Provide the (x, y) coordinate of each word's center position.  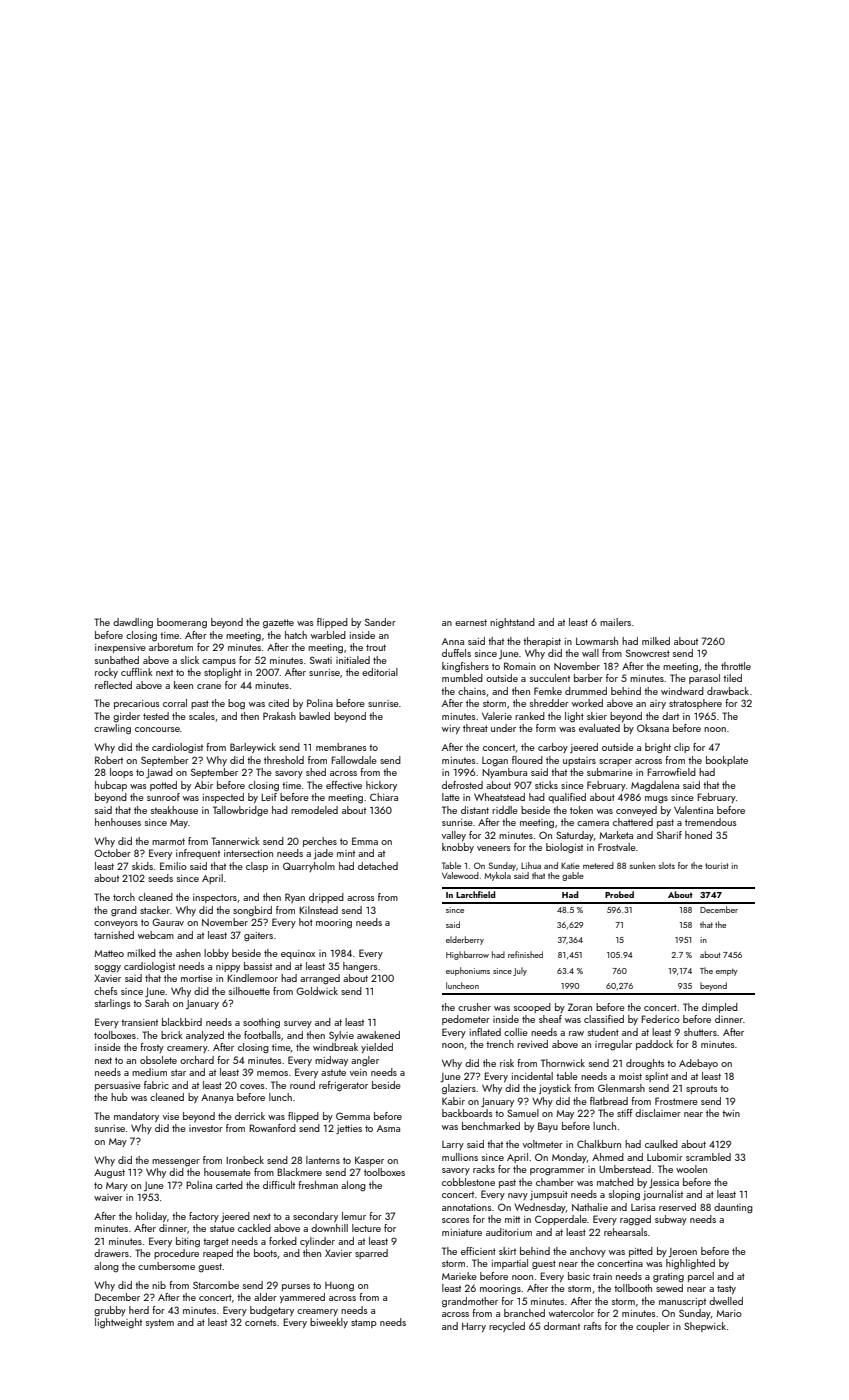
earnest (471, 622)
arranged (320, 979)
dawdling (133, 623)
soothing (261, 1023)
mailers (615, 622)
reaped (218, 1254)
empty (727, 972)
